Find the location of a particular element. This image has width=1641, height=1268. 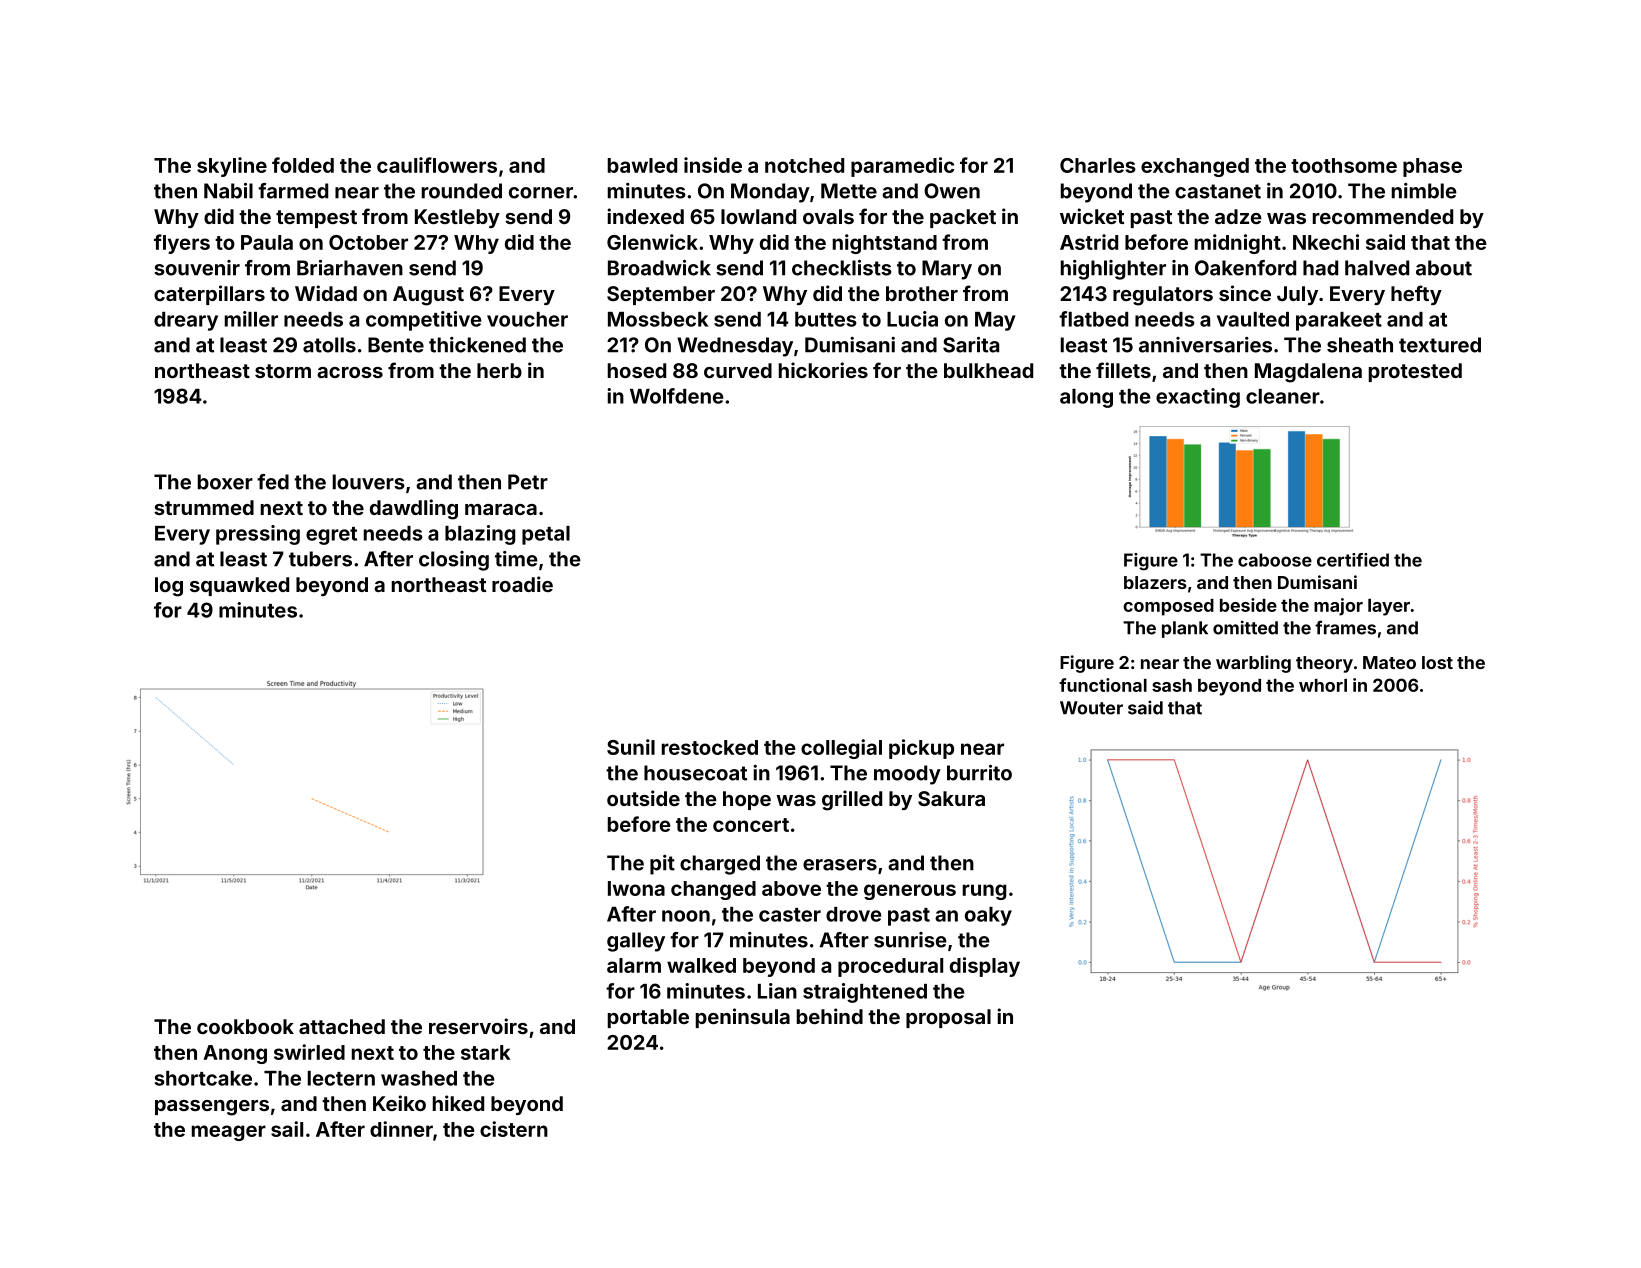

frames is located at coordinates (1345, 627).
